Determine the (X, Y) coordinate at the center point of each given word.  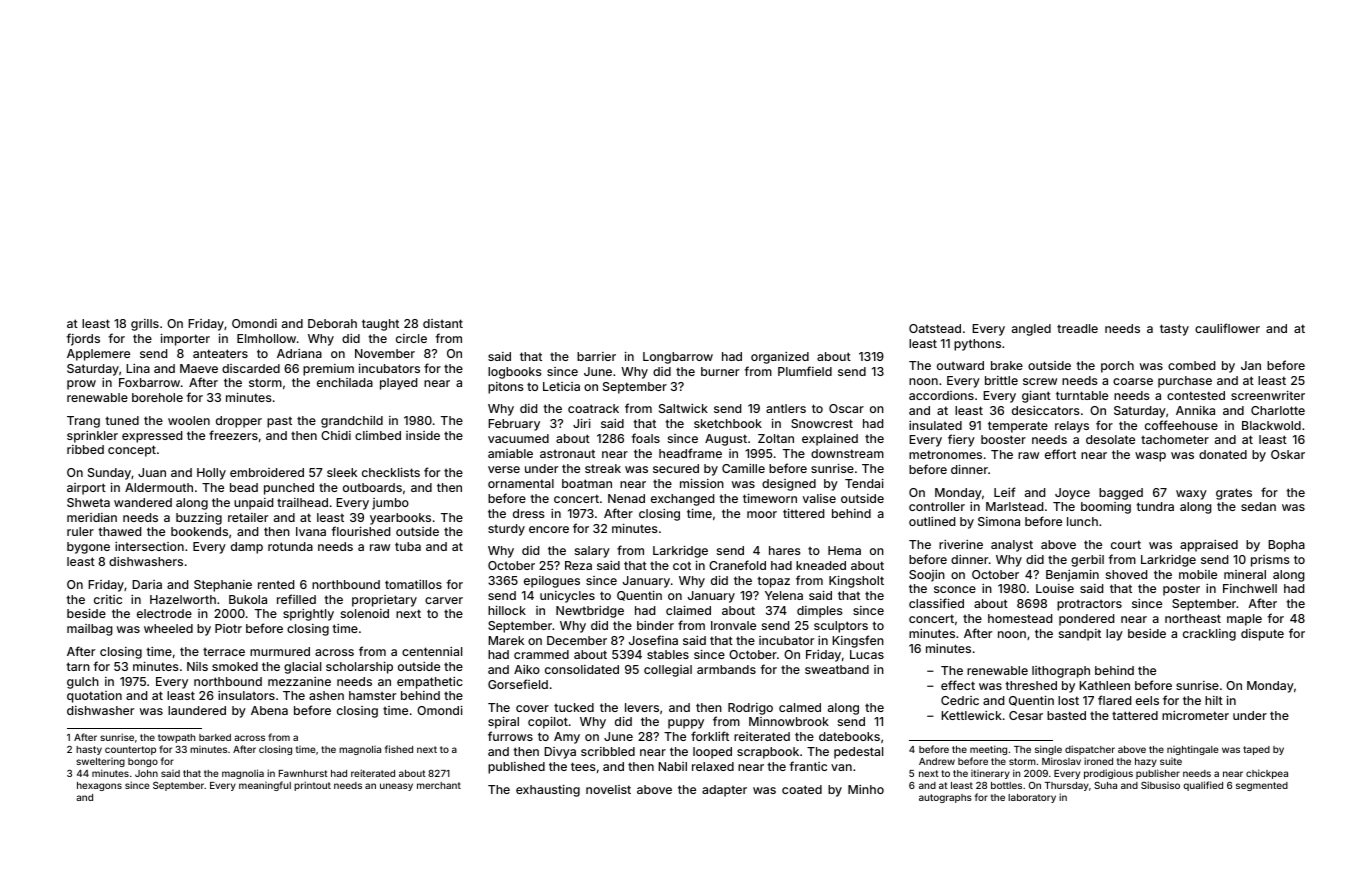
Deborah (332, 323)
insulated (935, 425)
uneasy (396, 787)
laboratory (1032, 798)
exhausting (548, 790)
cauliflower (1227, 328)
